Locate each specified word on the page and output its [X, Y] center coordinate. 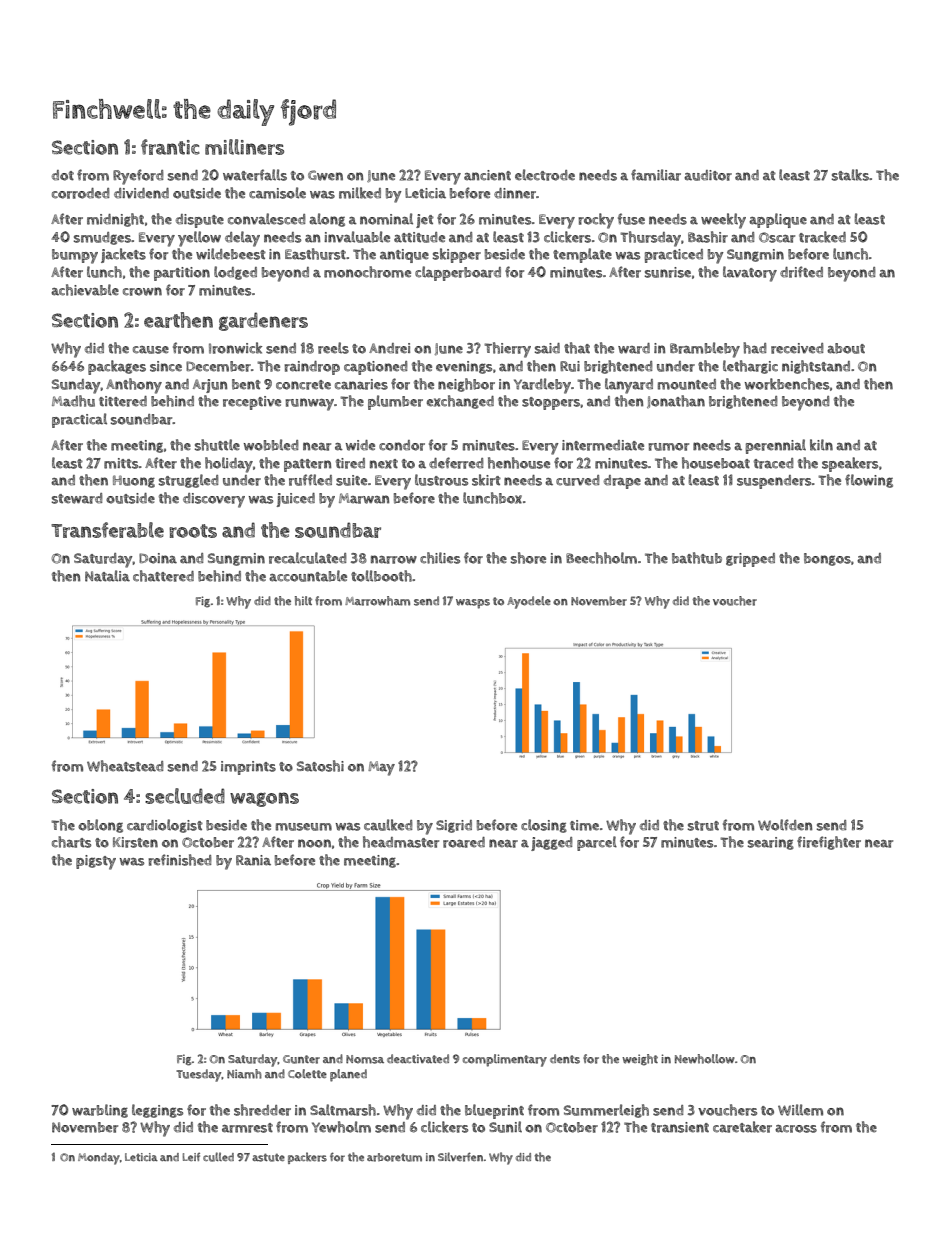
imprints [248, 768]
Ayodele [529, 602]
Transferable [107, 530]
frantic [170, 147]
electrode [545, 175]
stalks [850, 175]
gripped [750, 560]
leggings [157, 1111]
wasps [473, 604]
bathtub [697, 558]
